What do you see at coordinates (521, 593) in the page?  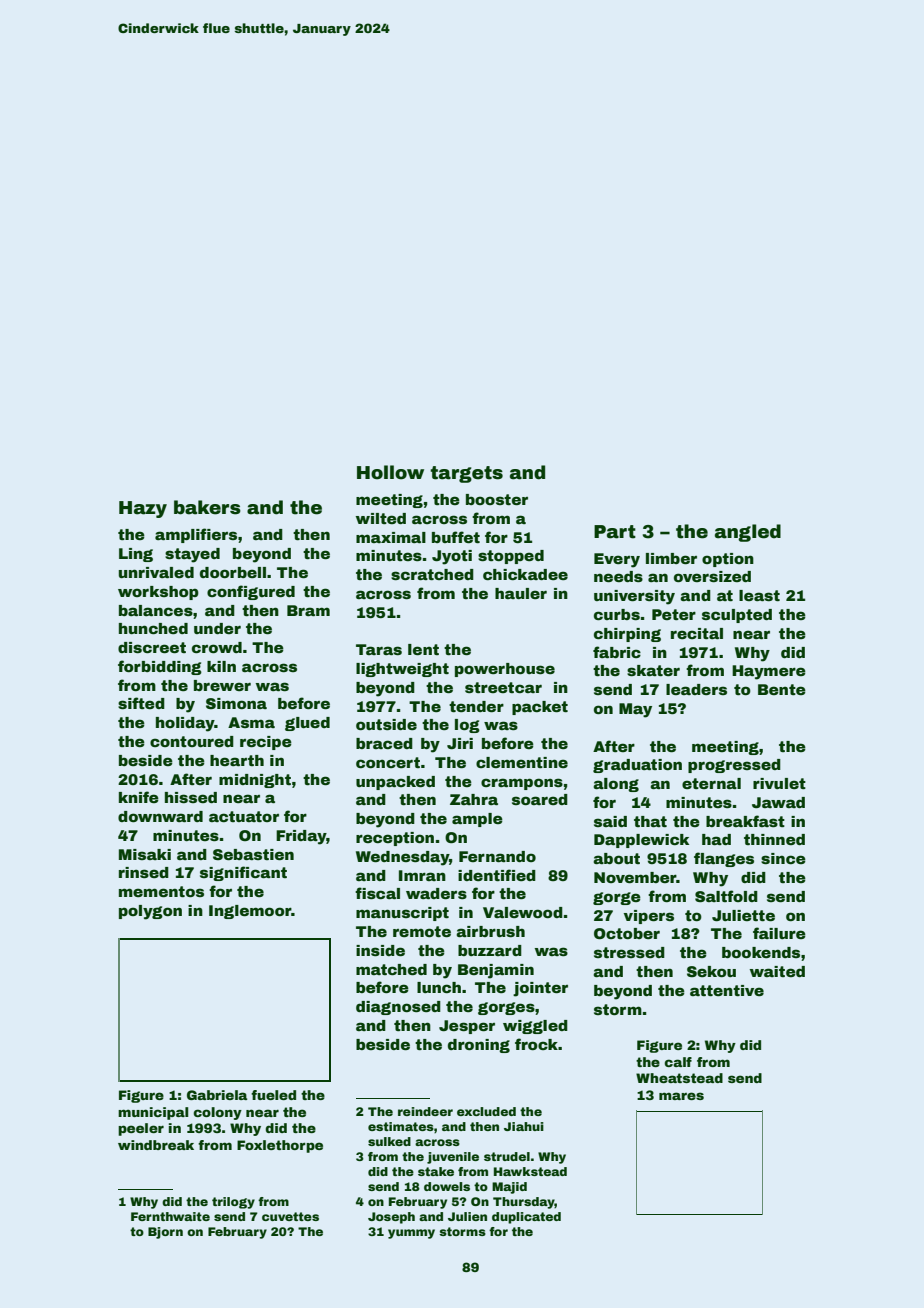 I see `hauler` at bounding box center [521, 593].
